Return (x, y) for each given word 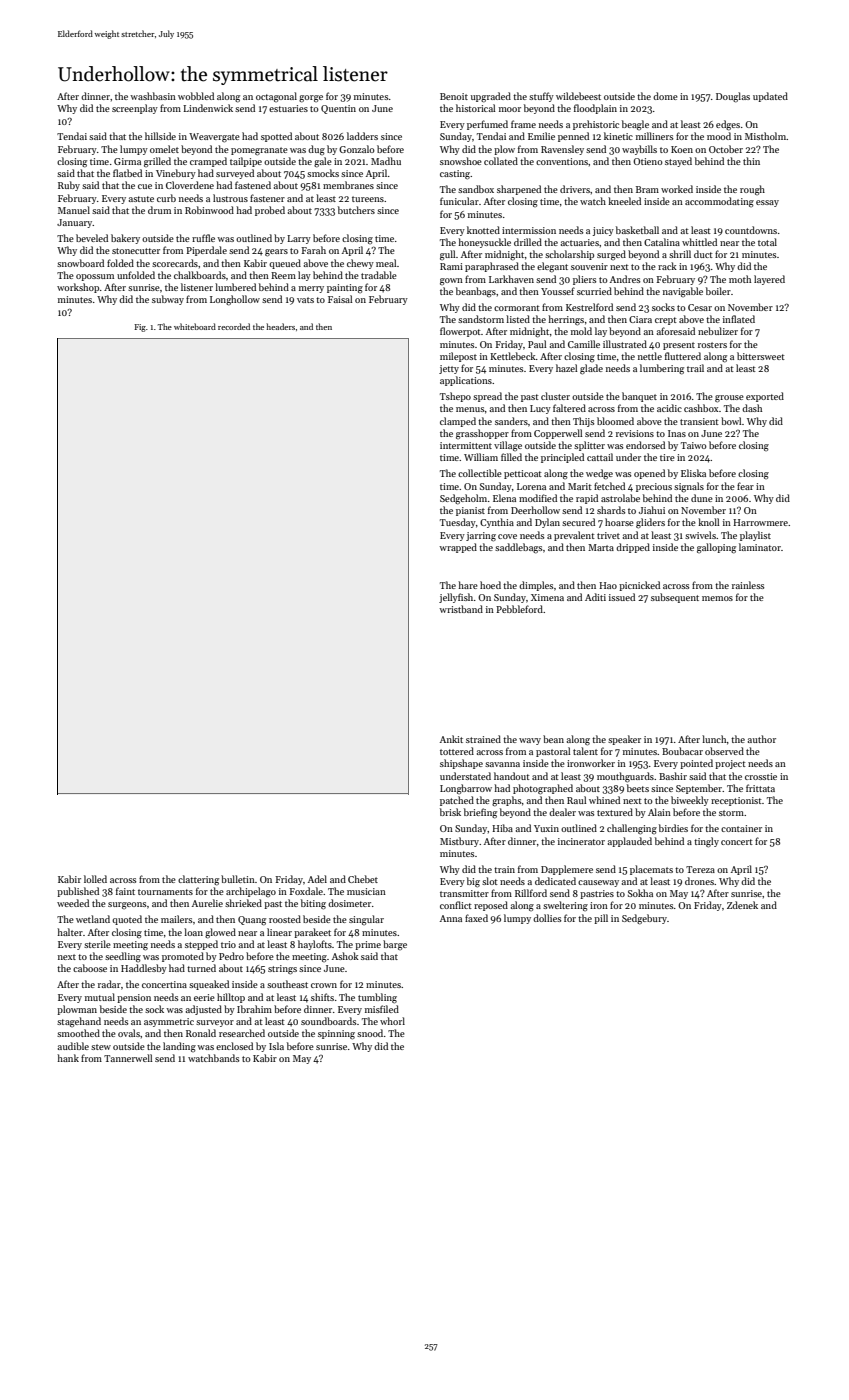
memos (717, 598)
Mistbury (459, 842)
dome (665, 96)
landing (179, 1047)
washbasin (153, 96)
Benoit (454, 96)
